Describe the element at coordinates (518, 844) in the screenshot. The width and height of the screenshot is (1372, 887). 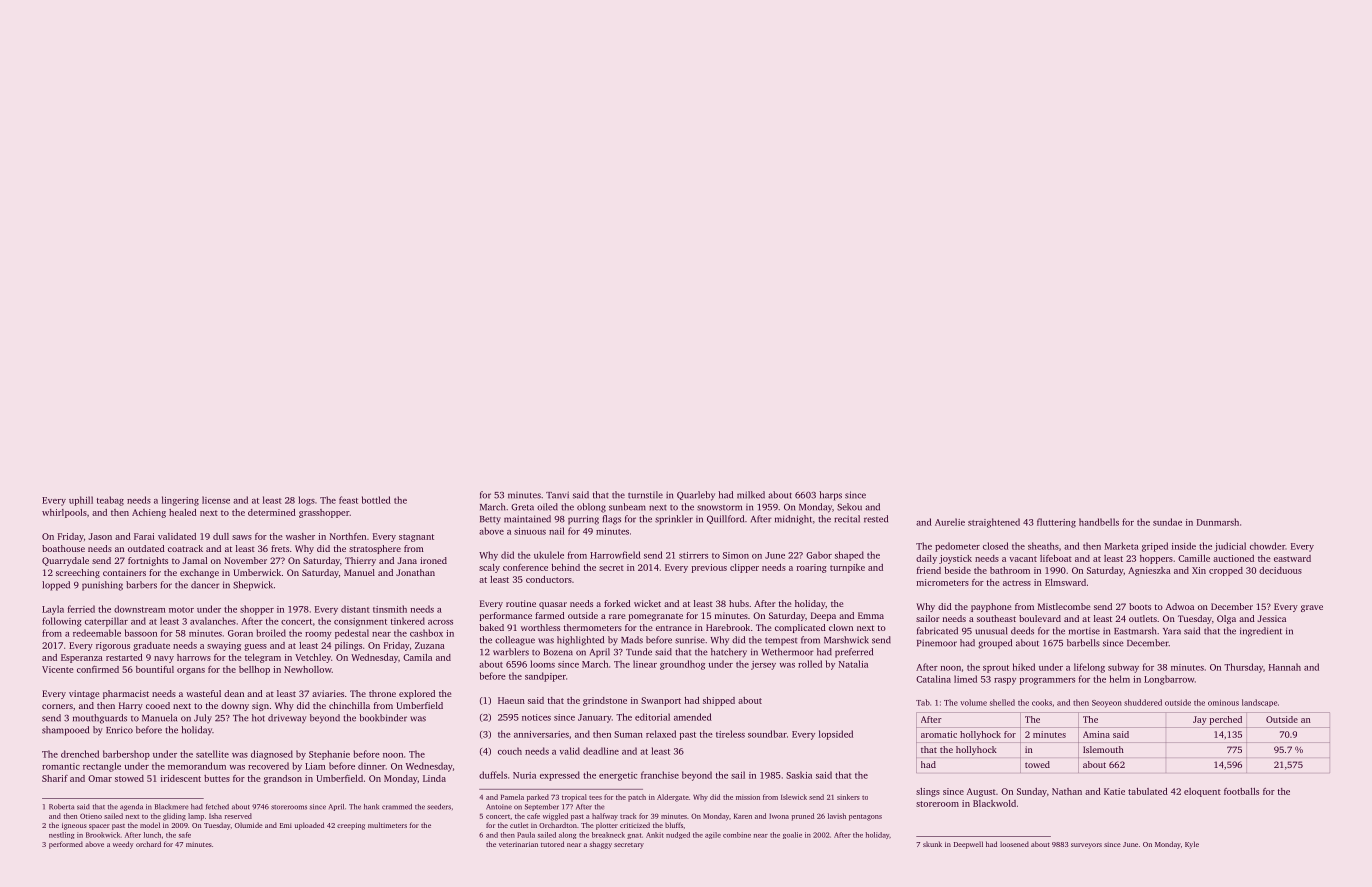
I see `veterinarian` at that location.
